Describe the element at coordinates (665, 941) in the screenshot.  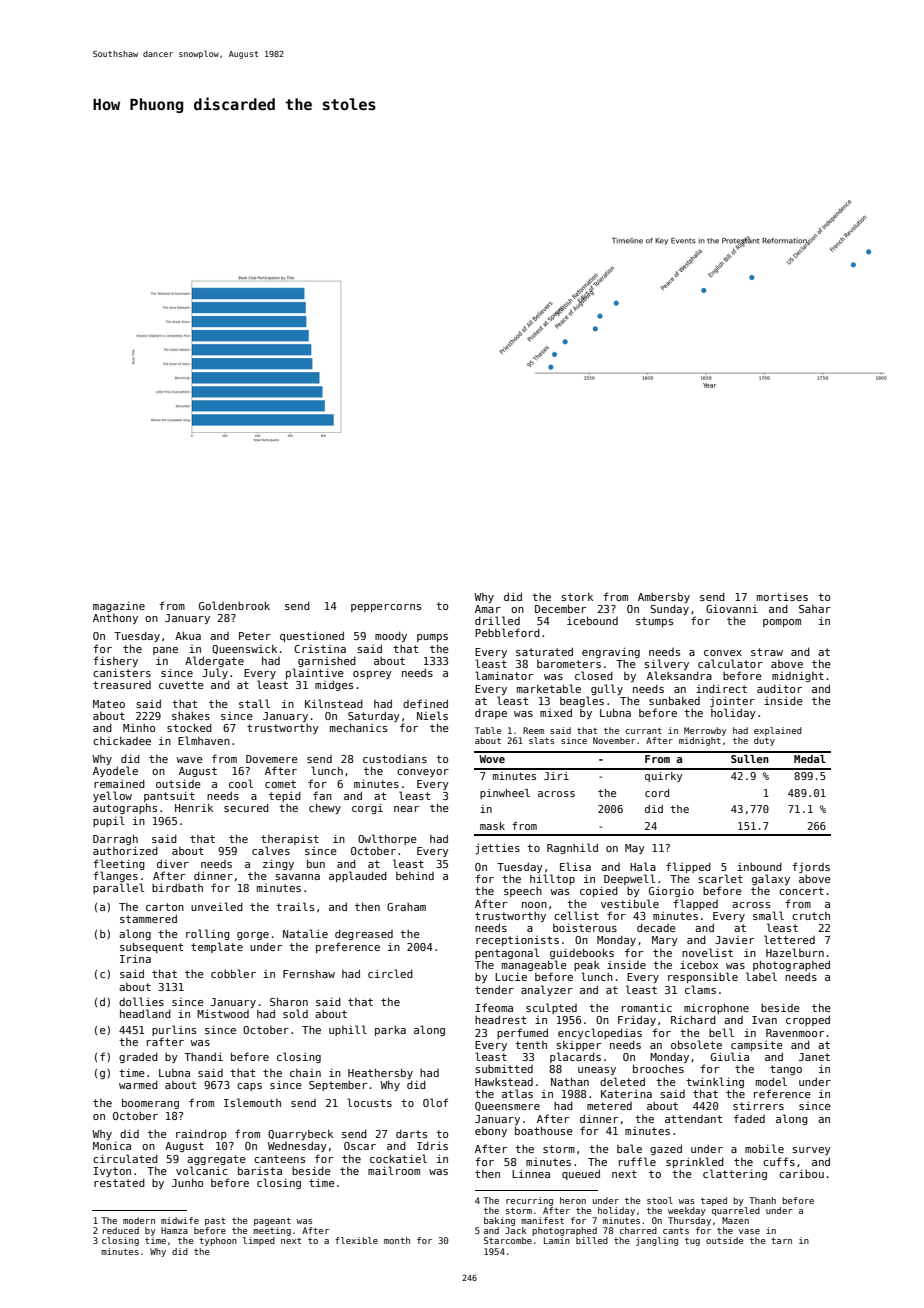
I see `Mary` at that location.
